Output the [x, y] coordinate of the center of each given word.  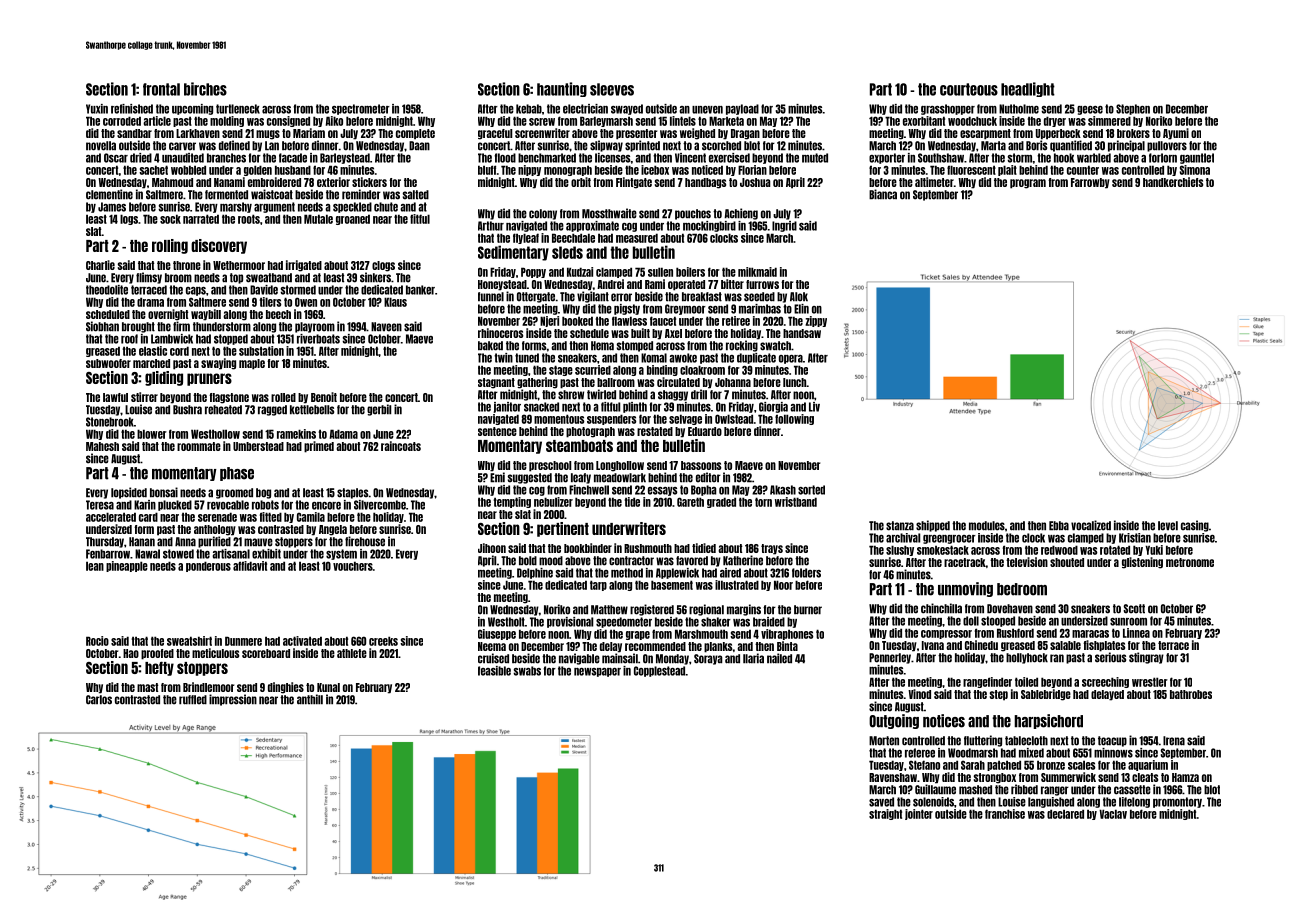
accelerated [111, 517]
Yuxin [97, 109]
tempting [512, 502]
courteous [969, 89]
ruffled [193, 700]
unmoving [965, 589]
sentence [497, 431]
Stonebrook [110, 422]
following [794, 419]
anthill [310, 699]
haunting [562, 89]
